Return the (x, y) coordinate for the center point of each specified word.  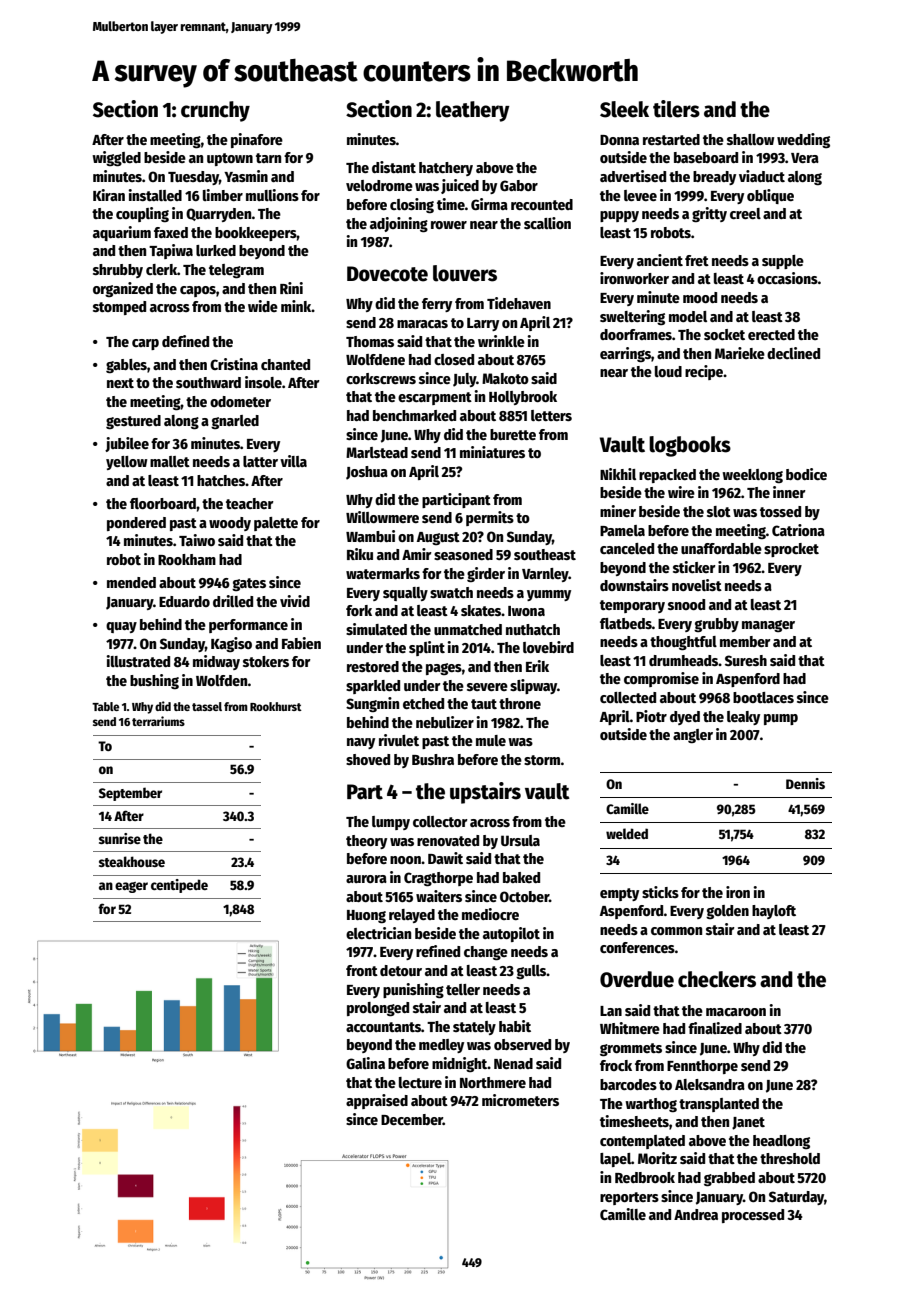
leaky (743, 718)
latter (260, 461)
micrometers (520, 1100)
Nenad (513, 1063)
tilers (676, 109)
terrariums (158, 721)
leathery (473, 111)
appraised (377, 1101)
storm (542, 760)
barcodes (628, 1084)
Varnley (545, 575)
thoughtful (683, 643)
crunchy (215, 111)
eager (131, 887)
